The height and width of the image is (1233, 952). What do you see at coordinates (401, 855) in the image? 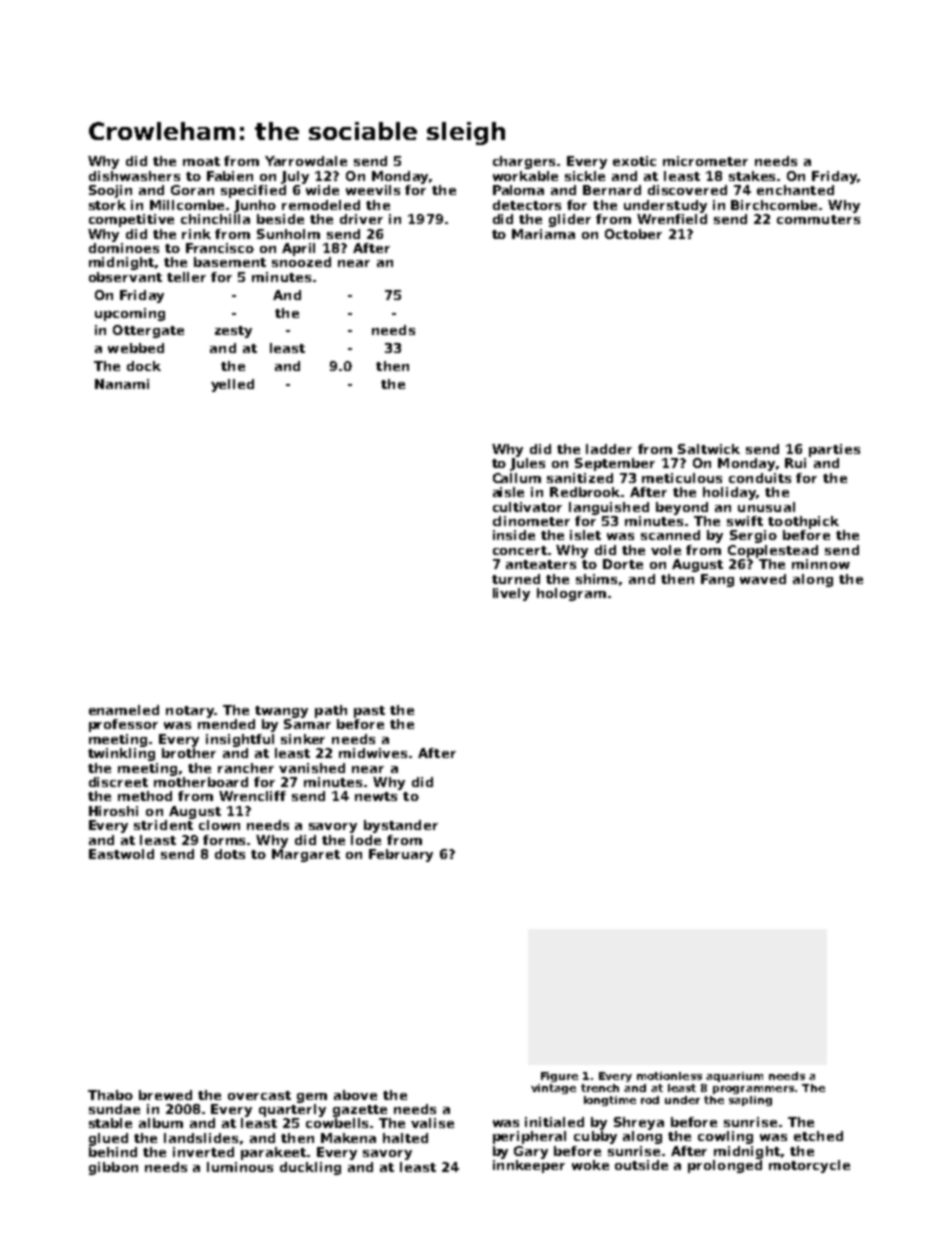
I see `February` at bounding box center [401, 855].
